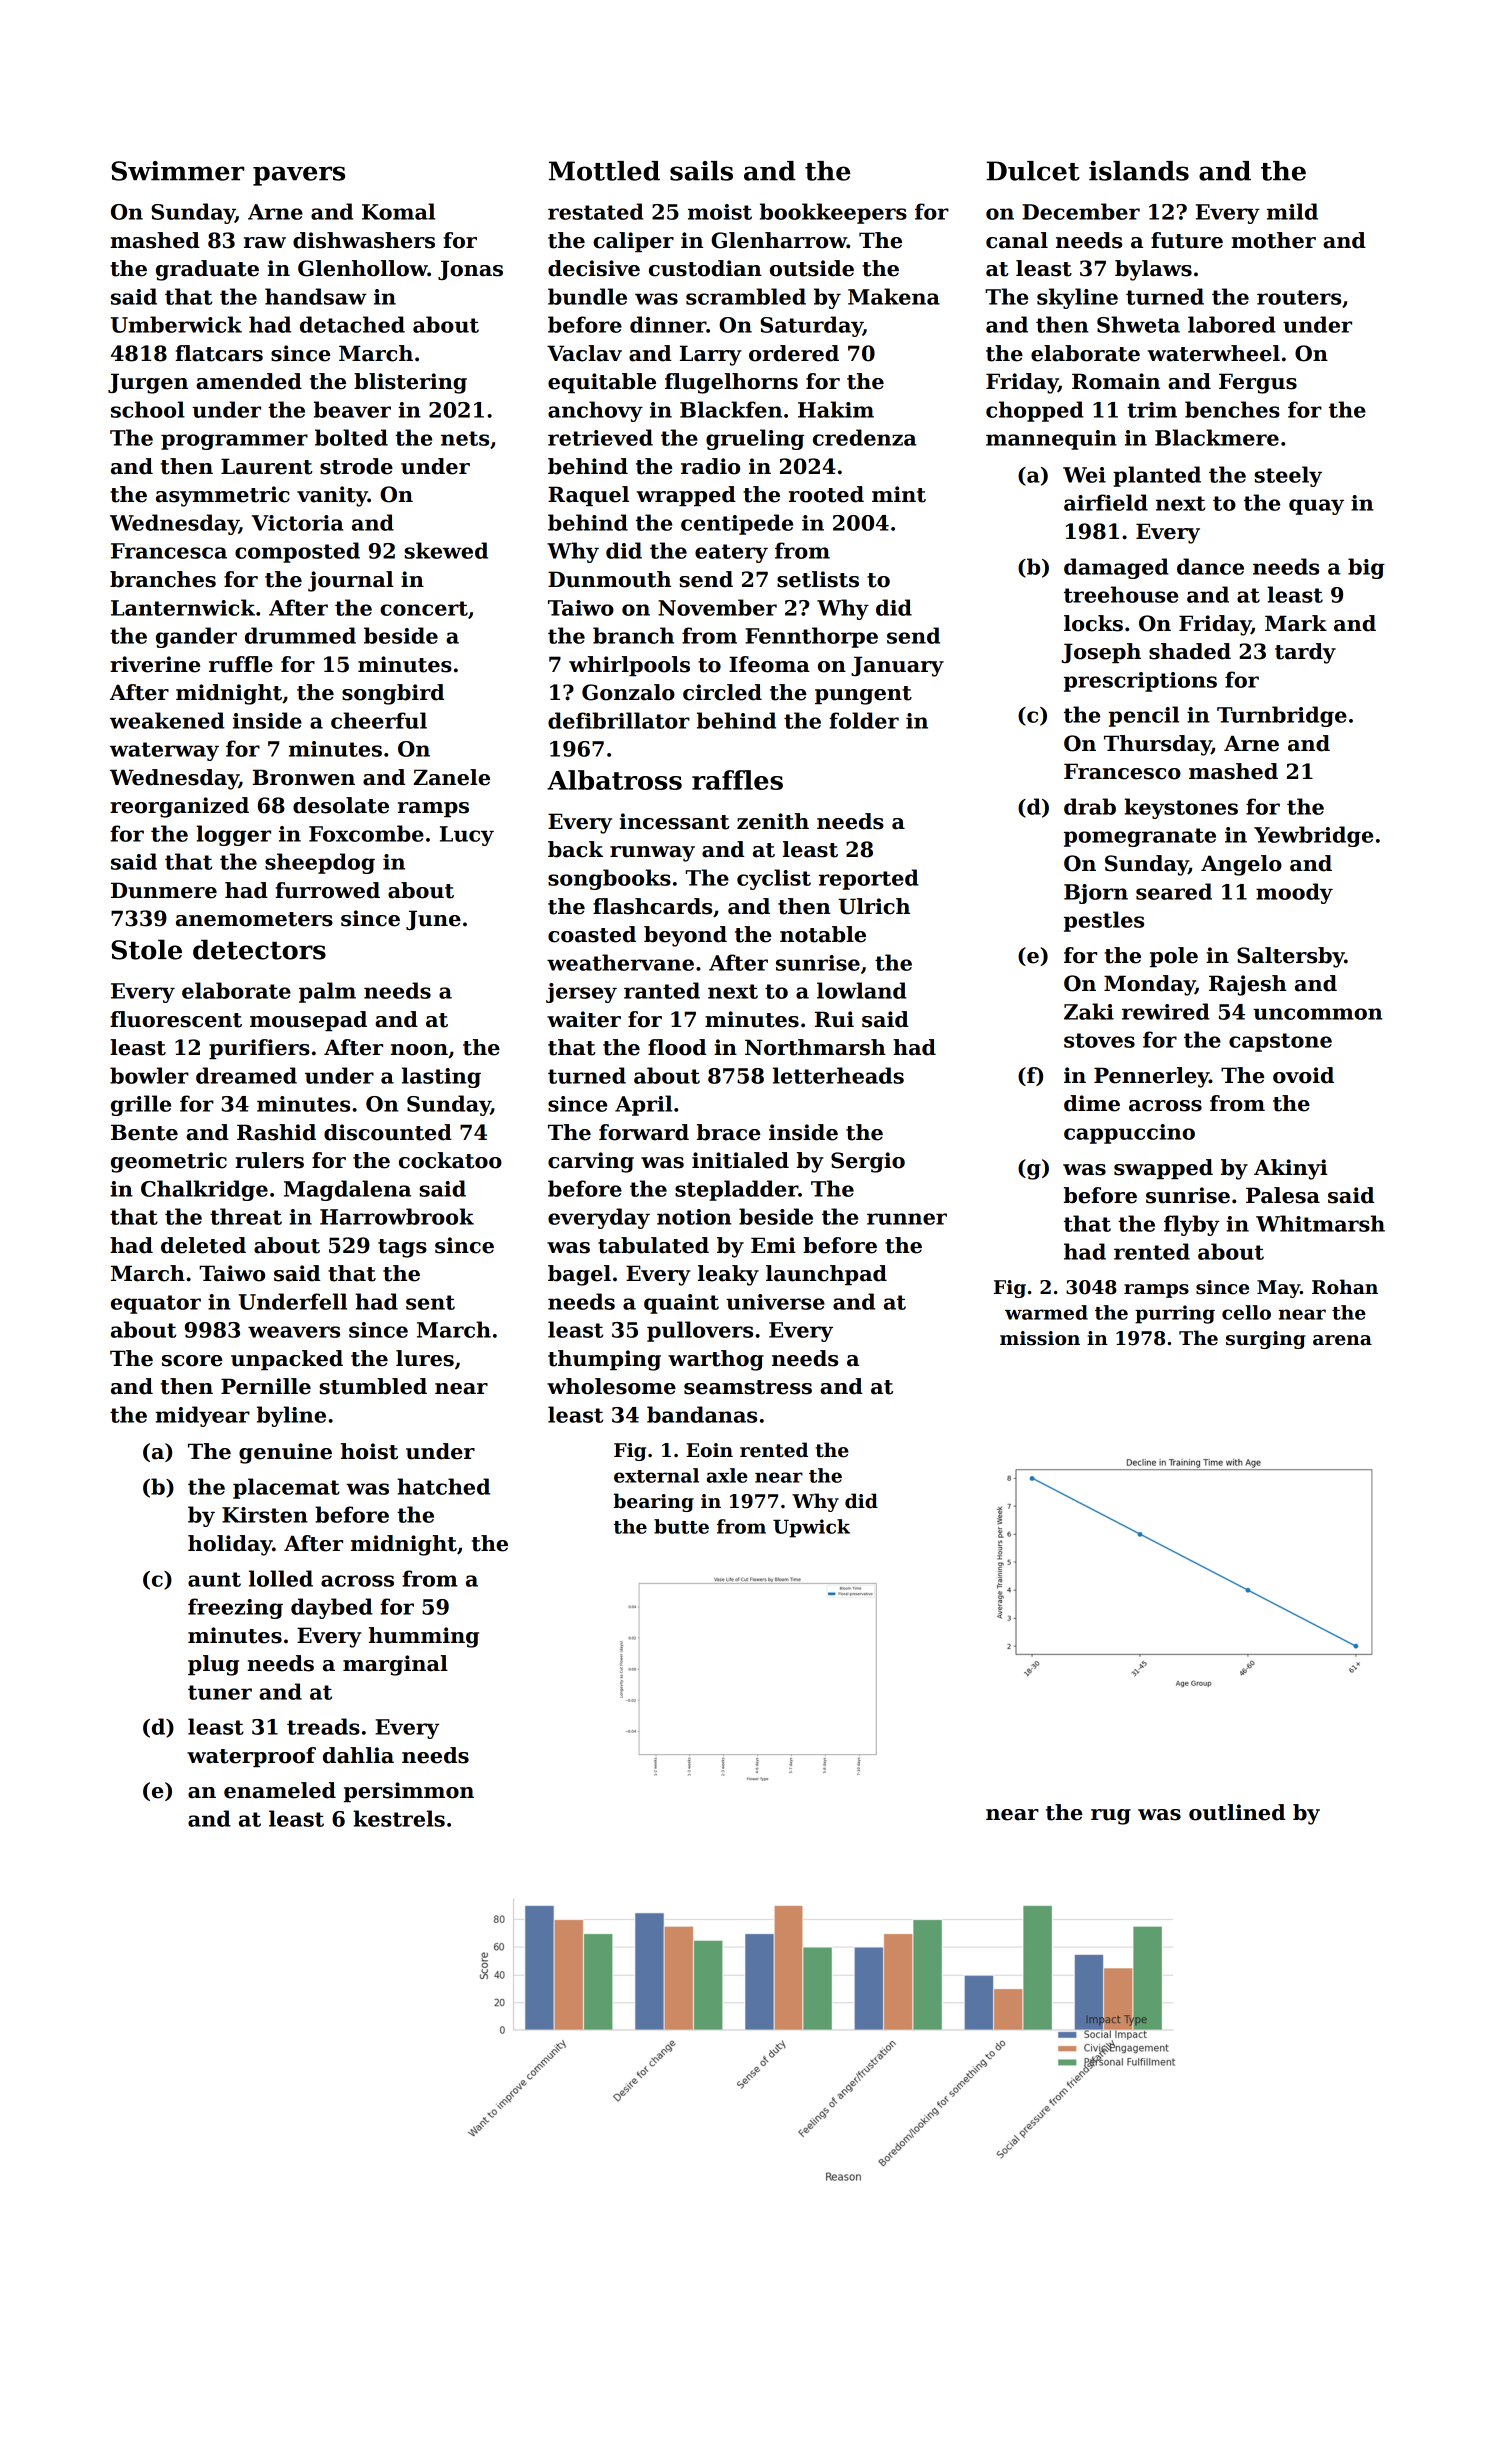 Image resolution: width=1496 pixels, height=2464 pixels. I want to click on Bjorn, so click(1096, 894).
